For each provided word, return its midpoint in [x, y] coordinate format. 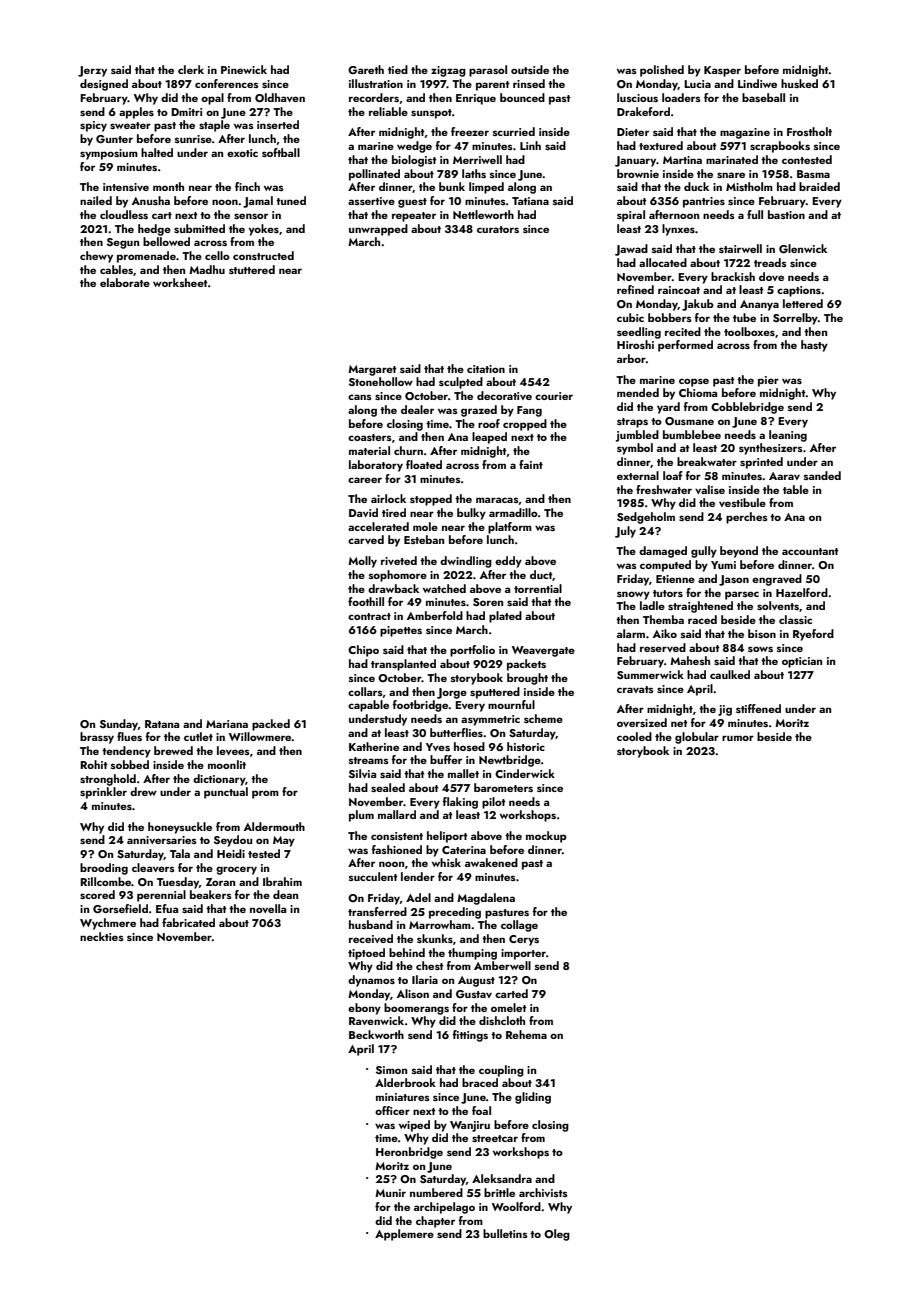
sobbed [130, 764]
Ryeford [813, 635]
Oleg [557, 1235]
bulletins [505, 1233]
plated [505, 617]
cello [217, 255]
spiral [631, 216]
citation [486, 369]
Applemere [404, 1235]
